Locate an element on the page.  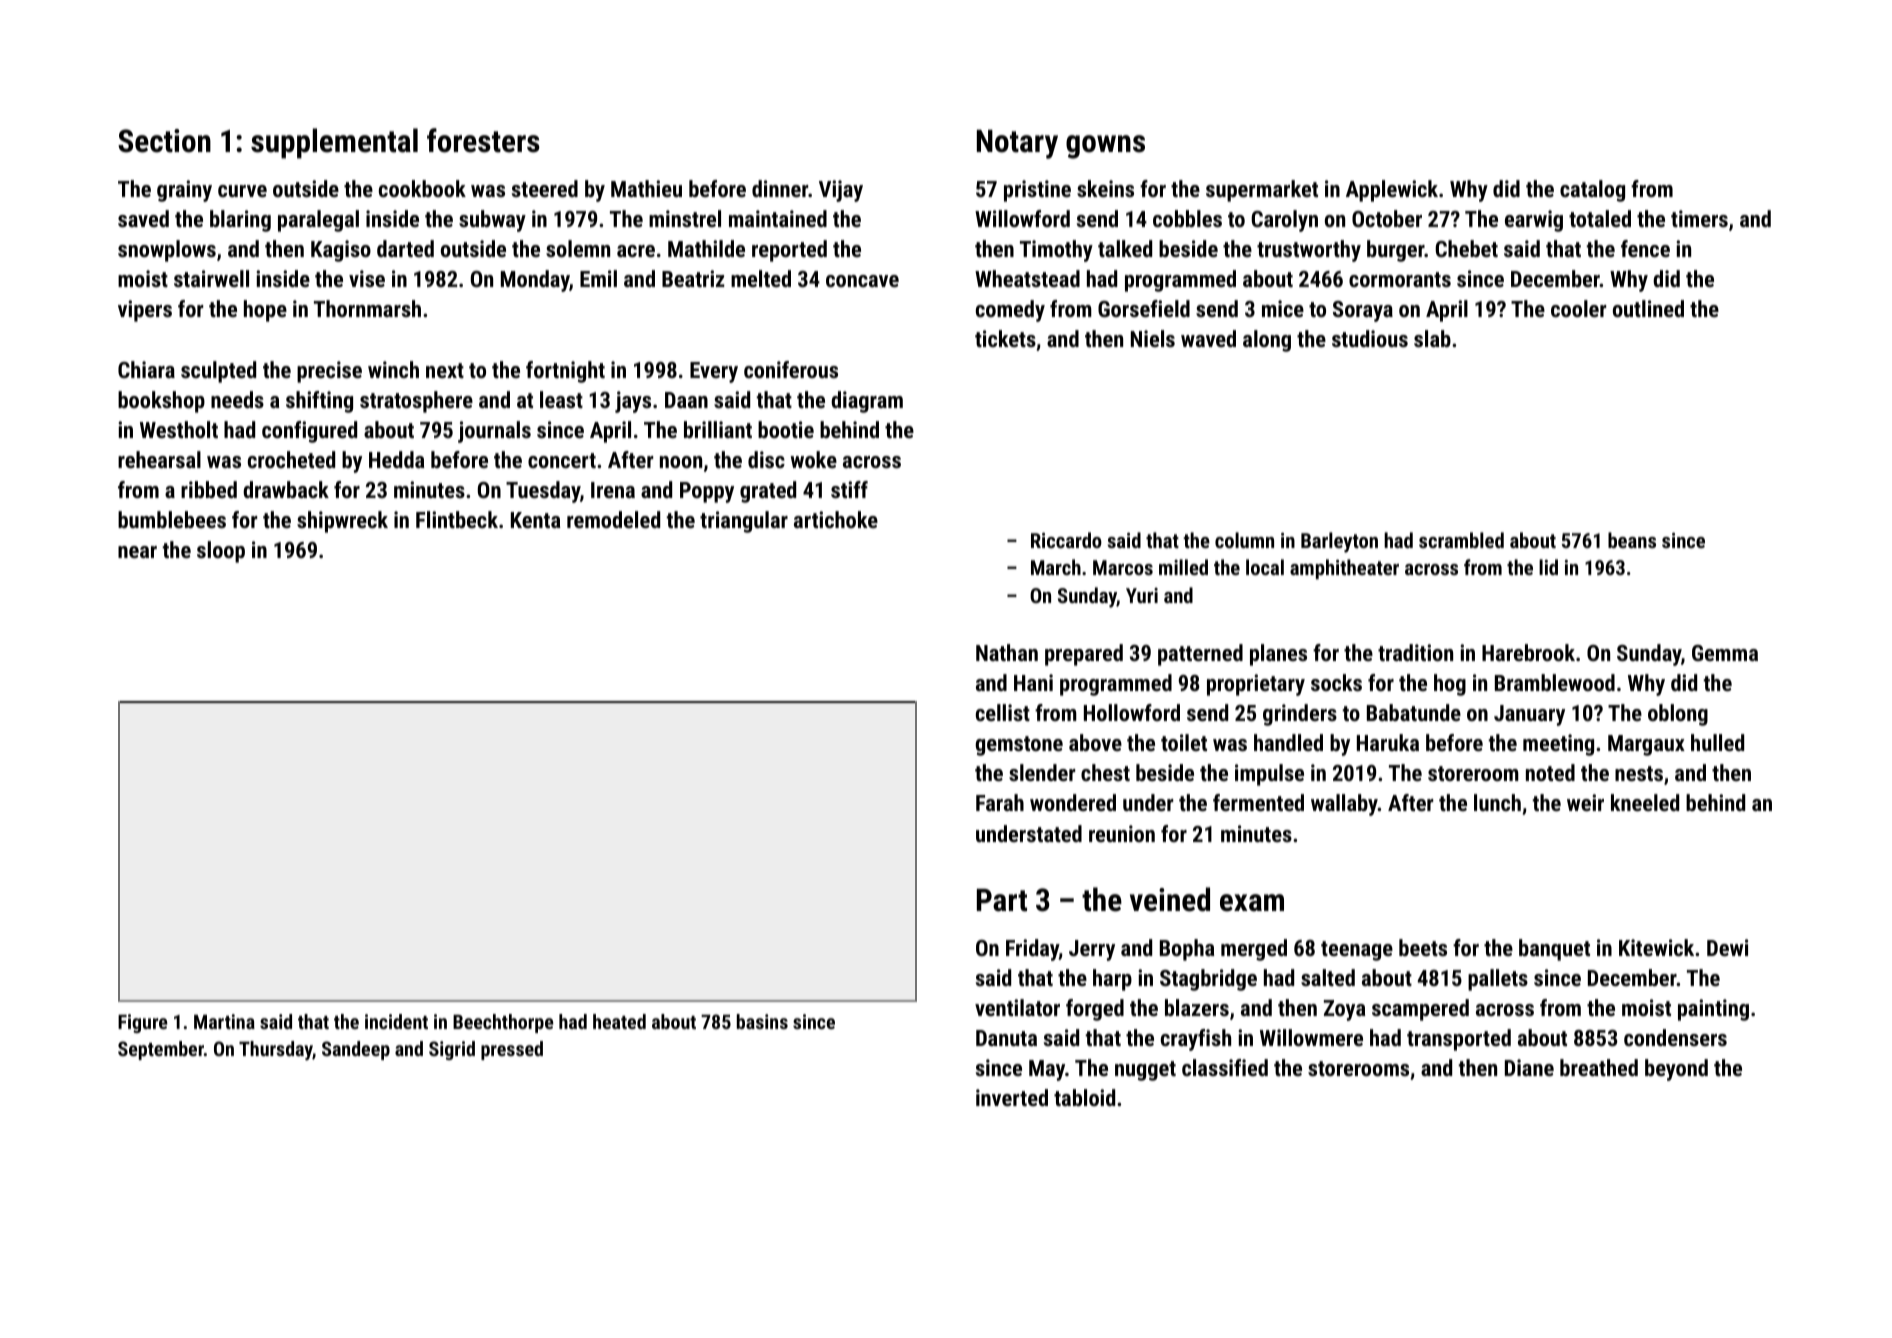
tabloid is located at coordinates (1084, 1097).
